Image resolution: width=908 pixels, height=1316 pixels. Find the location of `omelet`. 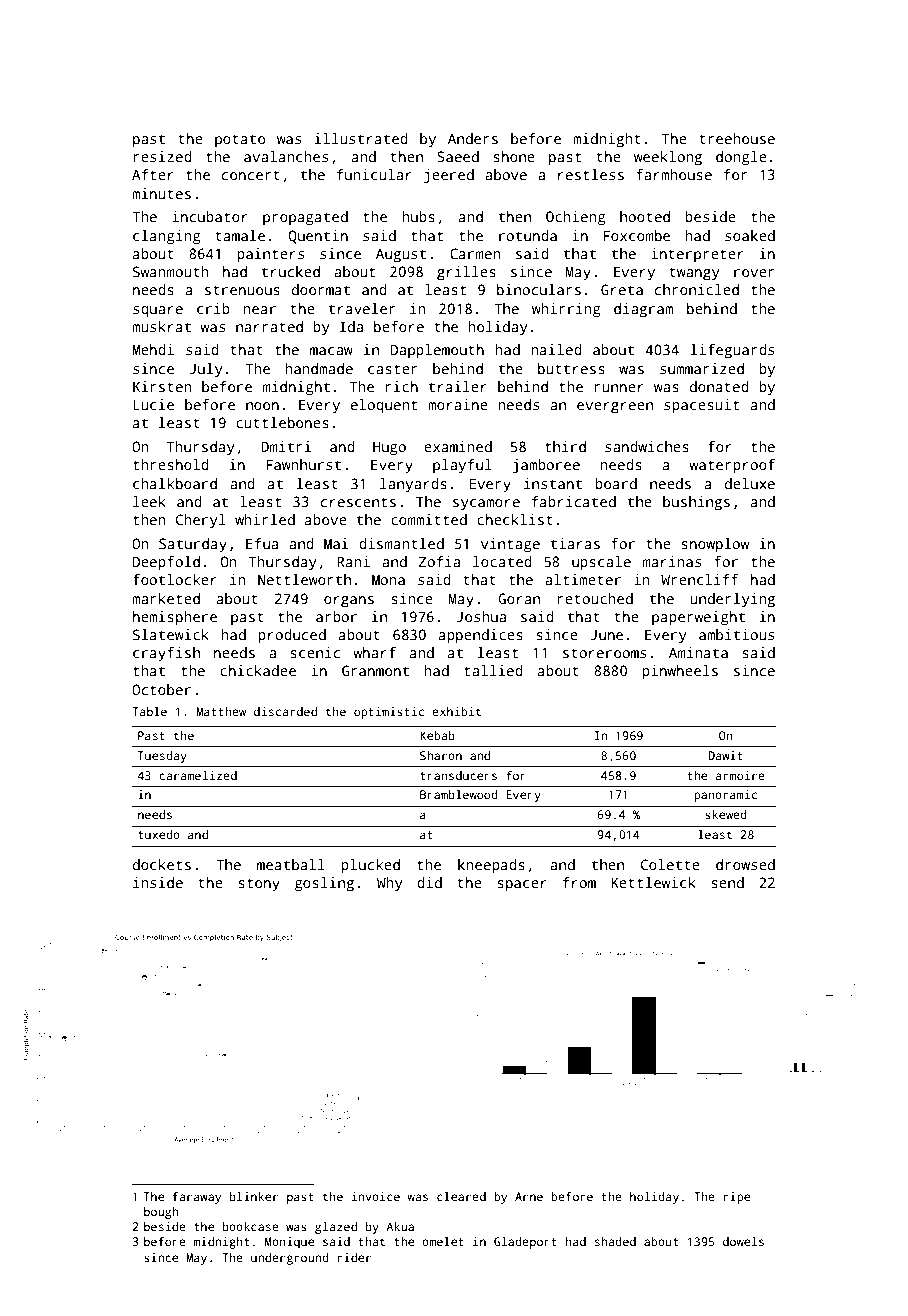

omelet is located at coordinates (443, 1241).
